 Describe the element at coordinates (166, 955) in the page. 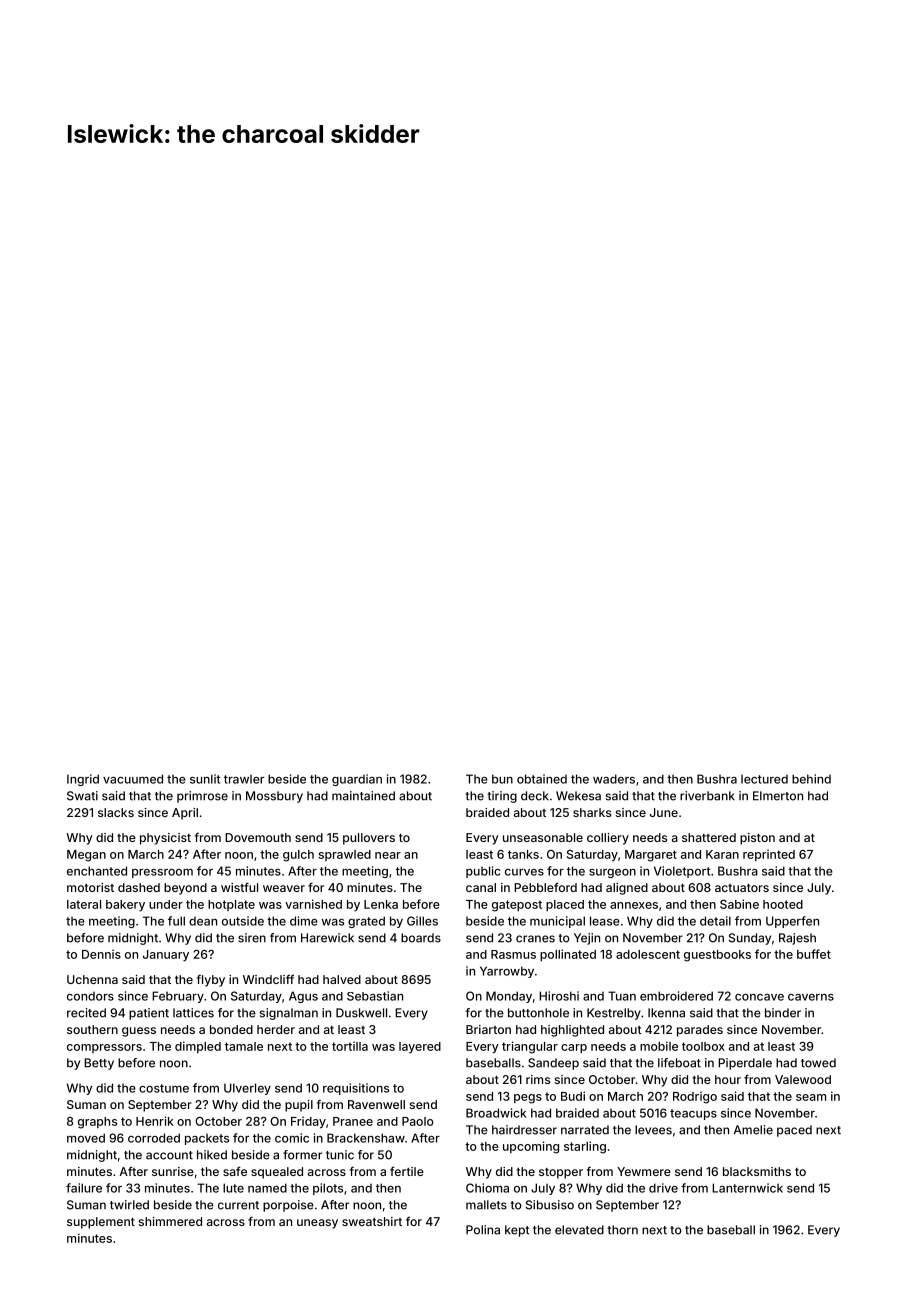

I see `January` at that location.
